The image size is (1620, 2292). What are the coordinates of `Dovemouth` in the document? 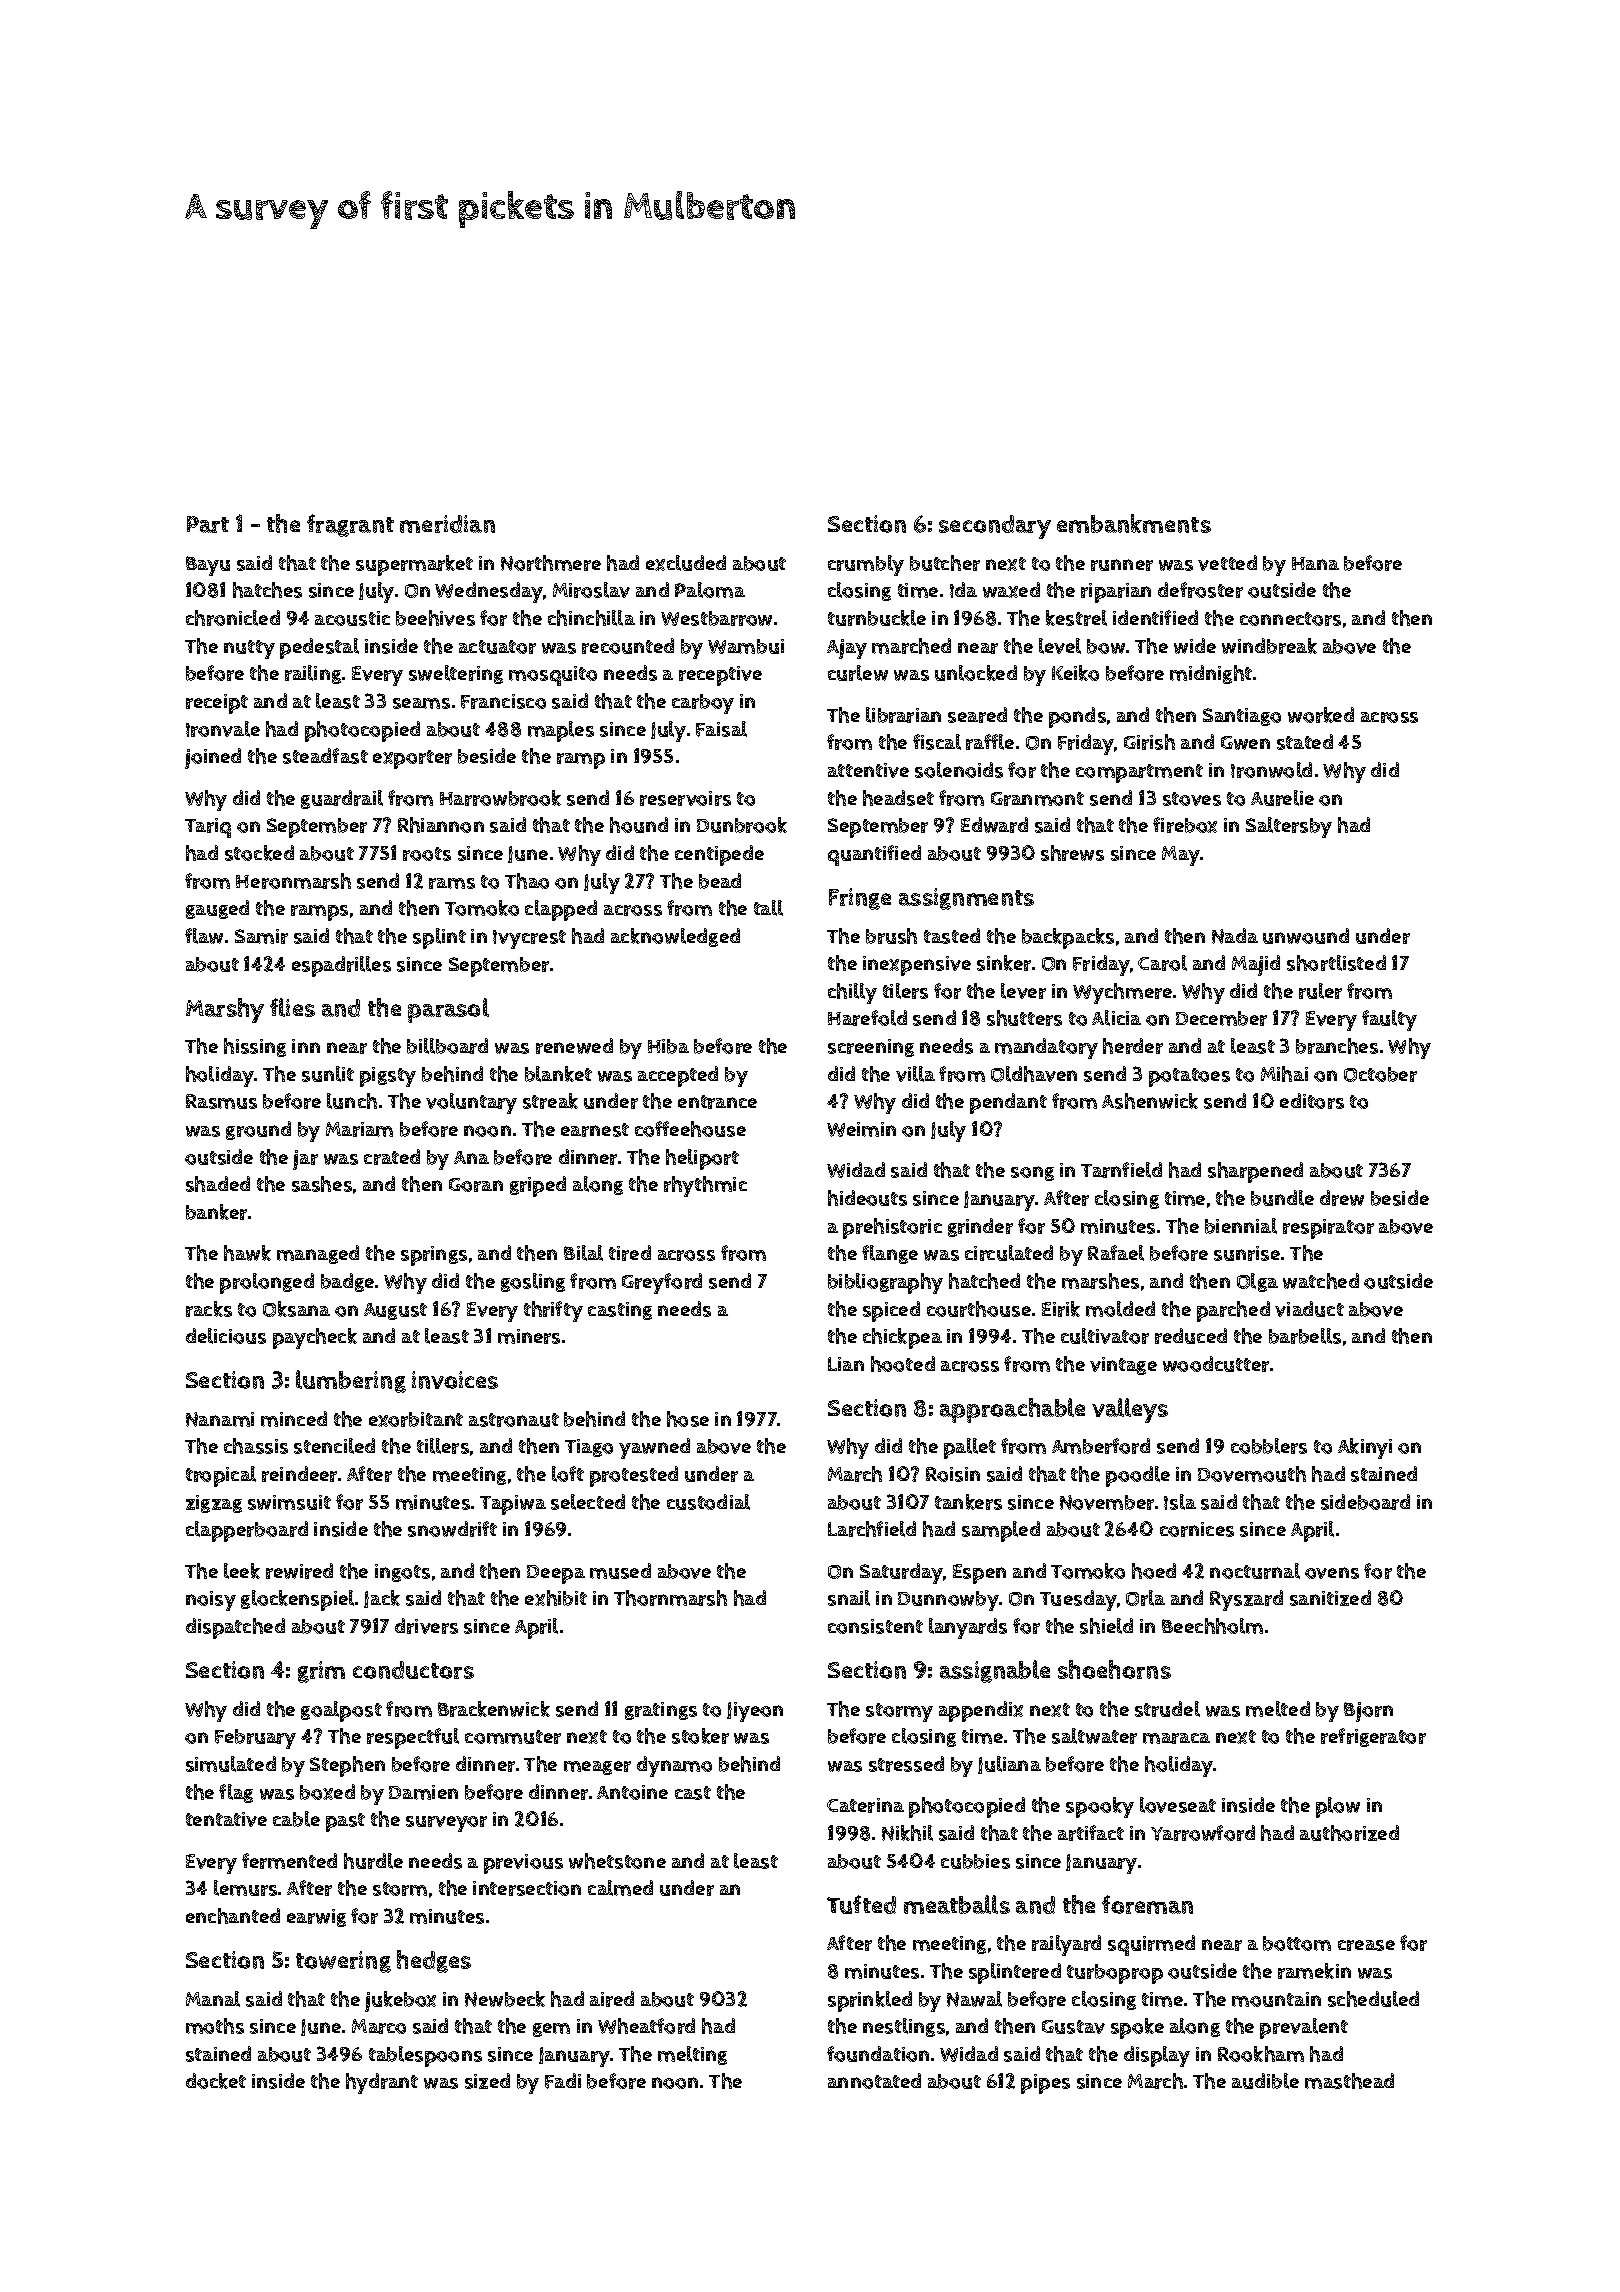 It's located at (1252, 1474).
